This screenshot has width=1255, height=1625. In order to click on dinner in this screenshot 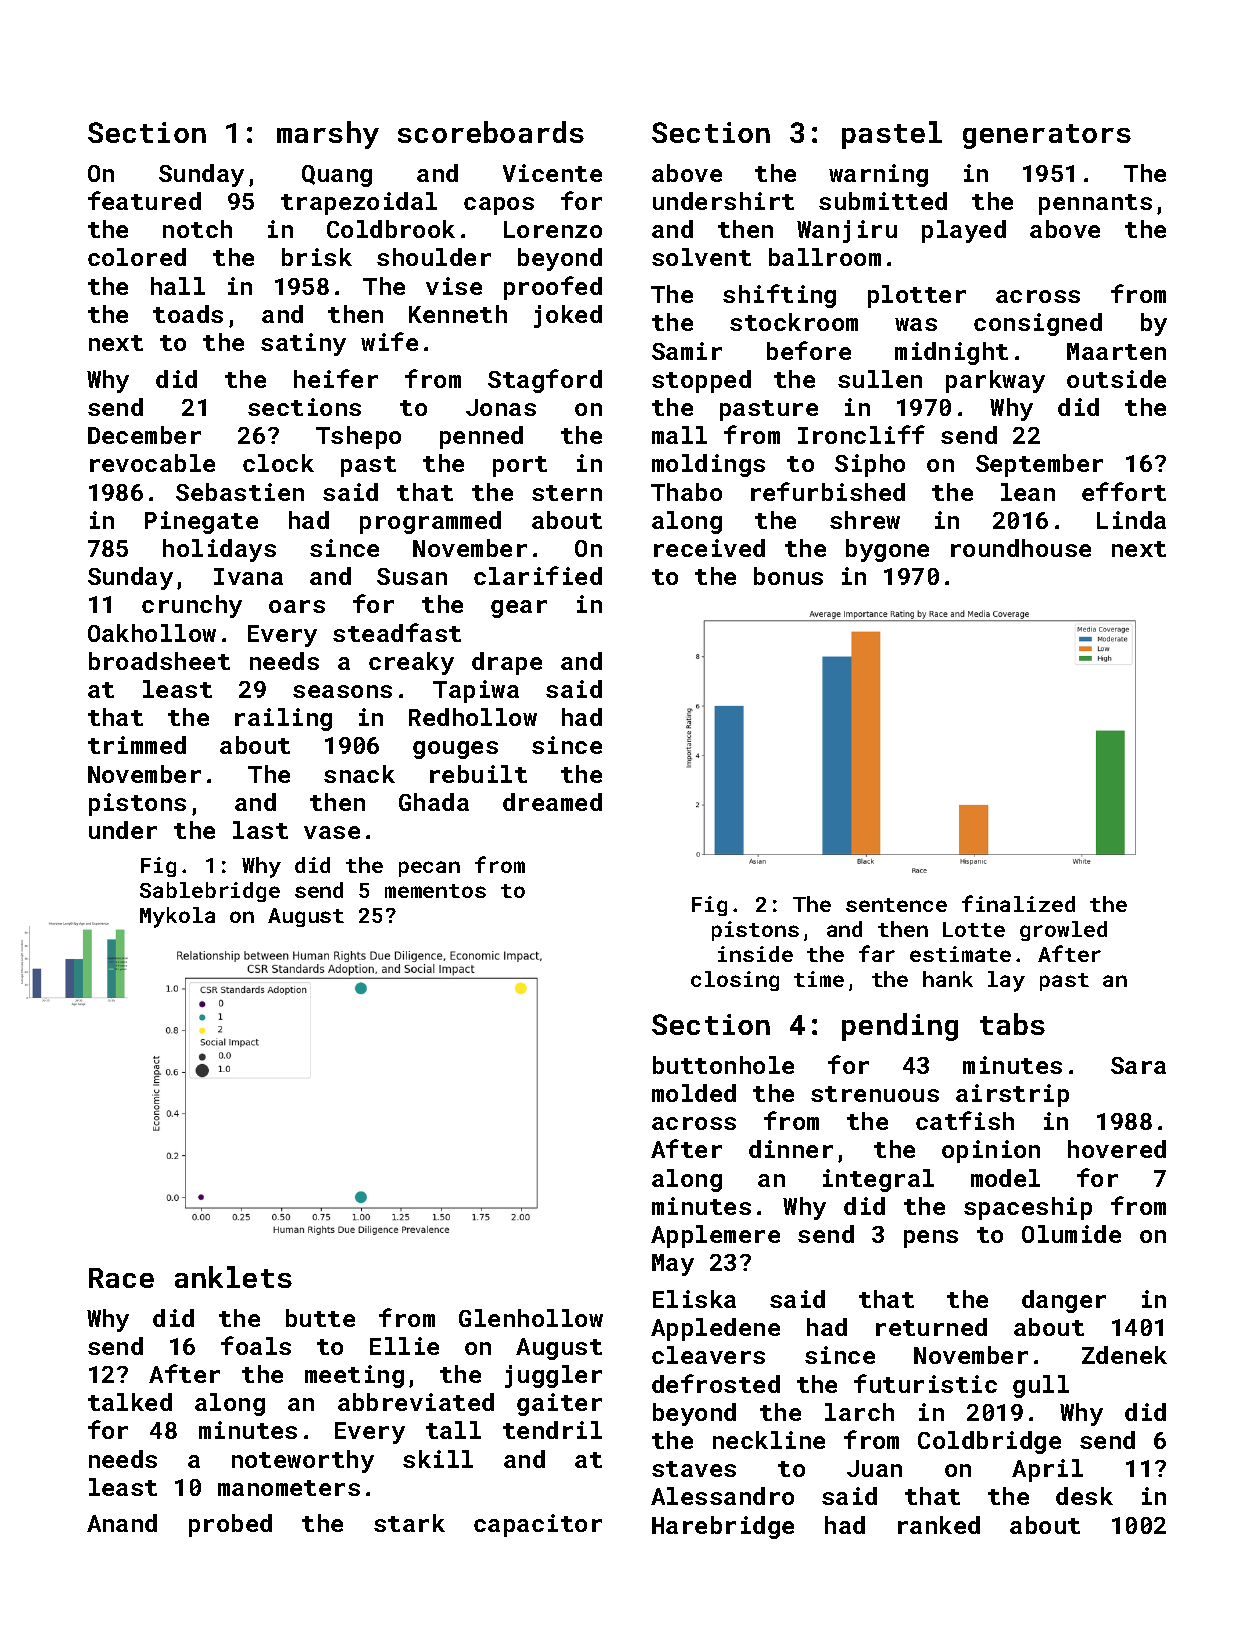, I will do `click(791, 1149)`.
